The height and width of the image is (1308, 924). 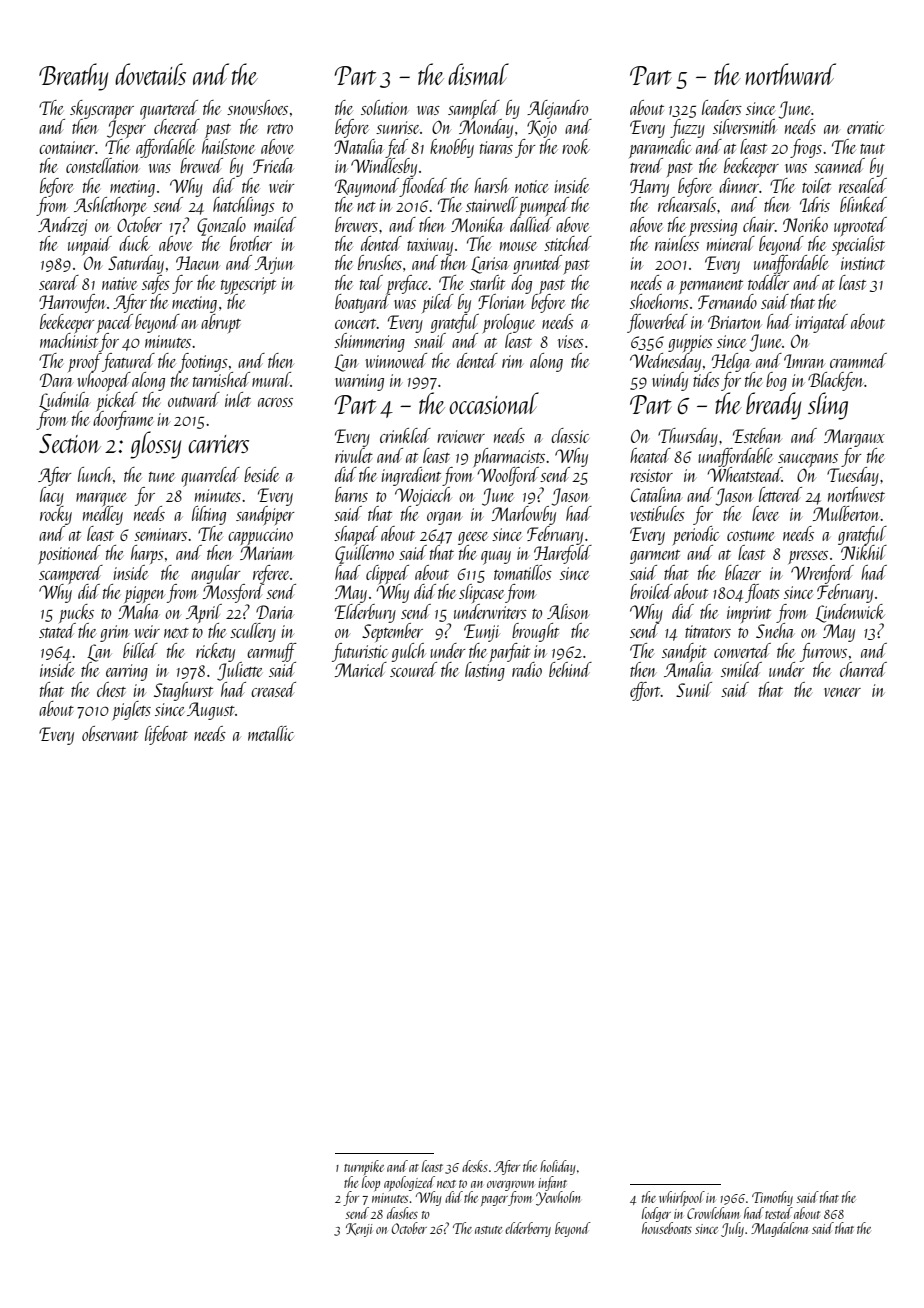 I want to click on houseboats, so click(x=667, y=1228).
